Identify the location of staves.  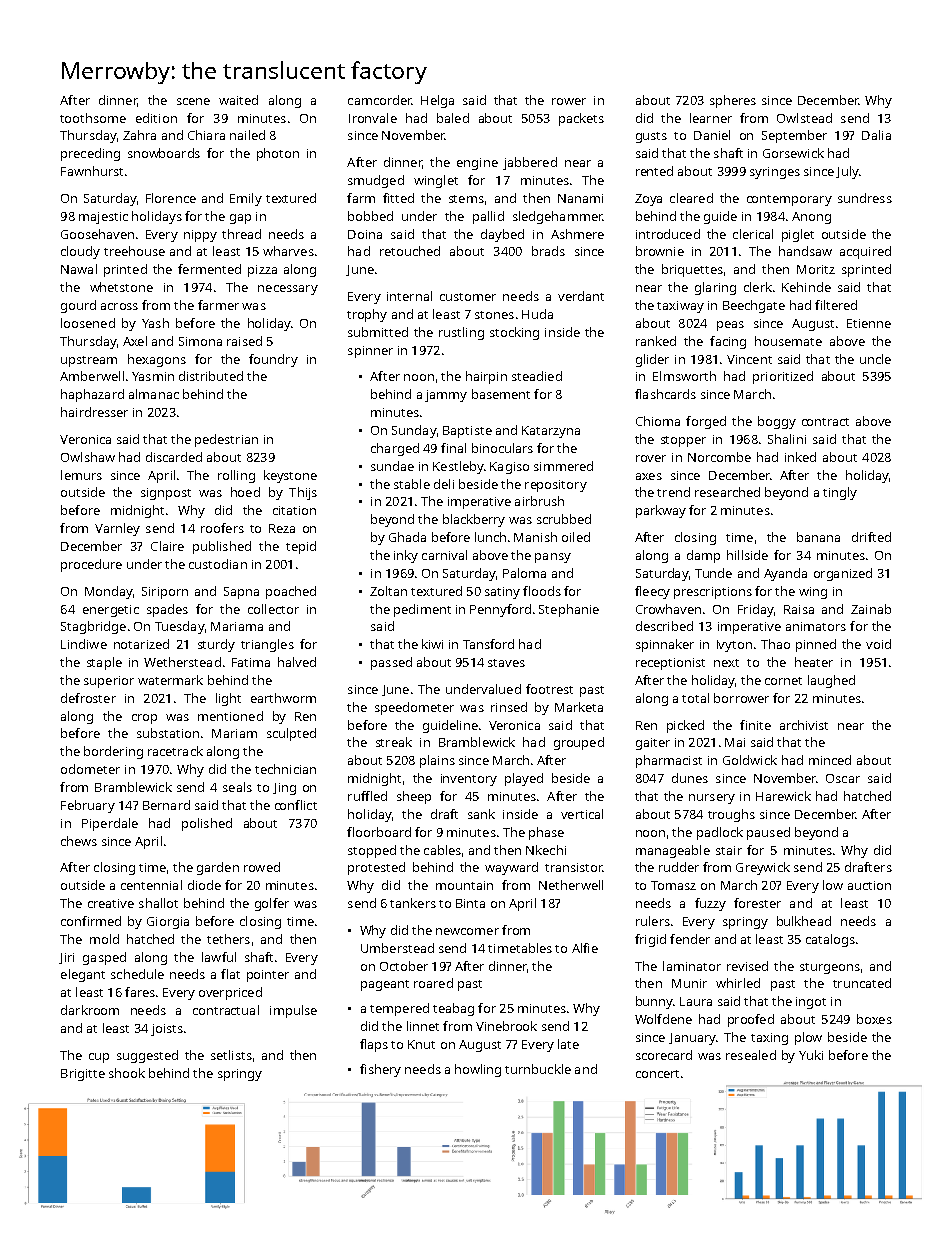
(506, 663).
